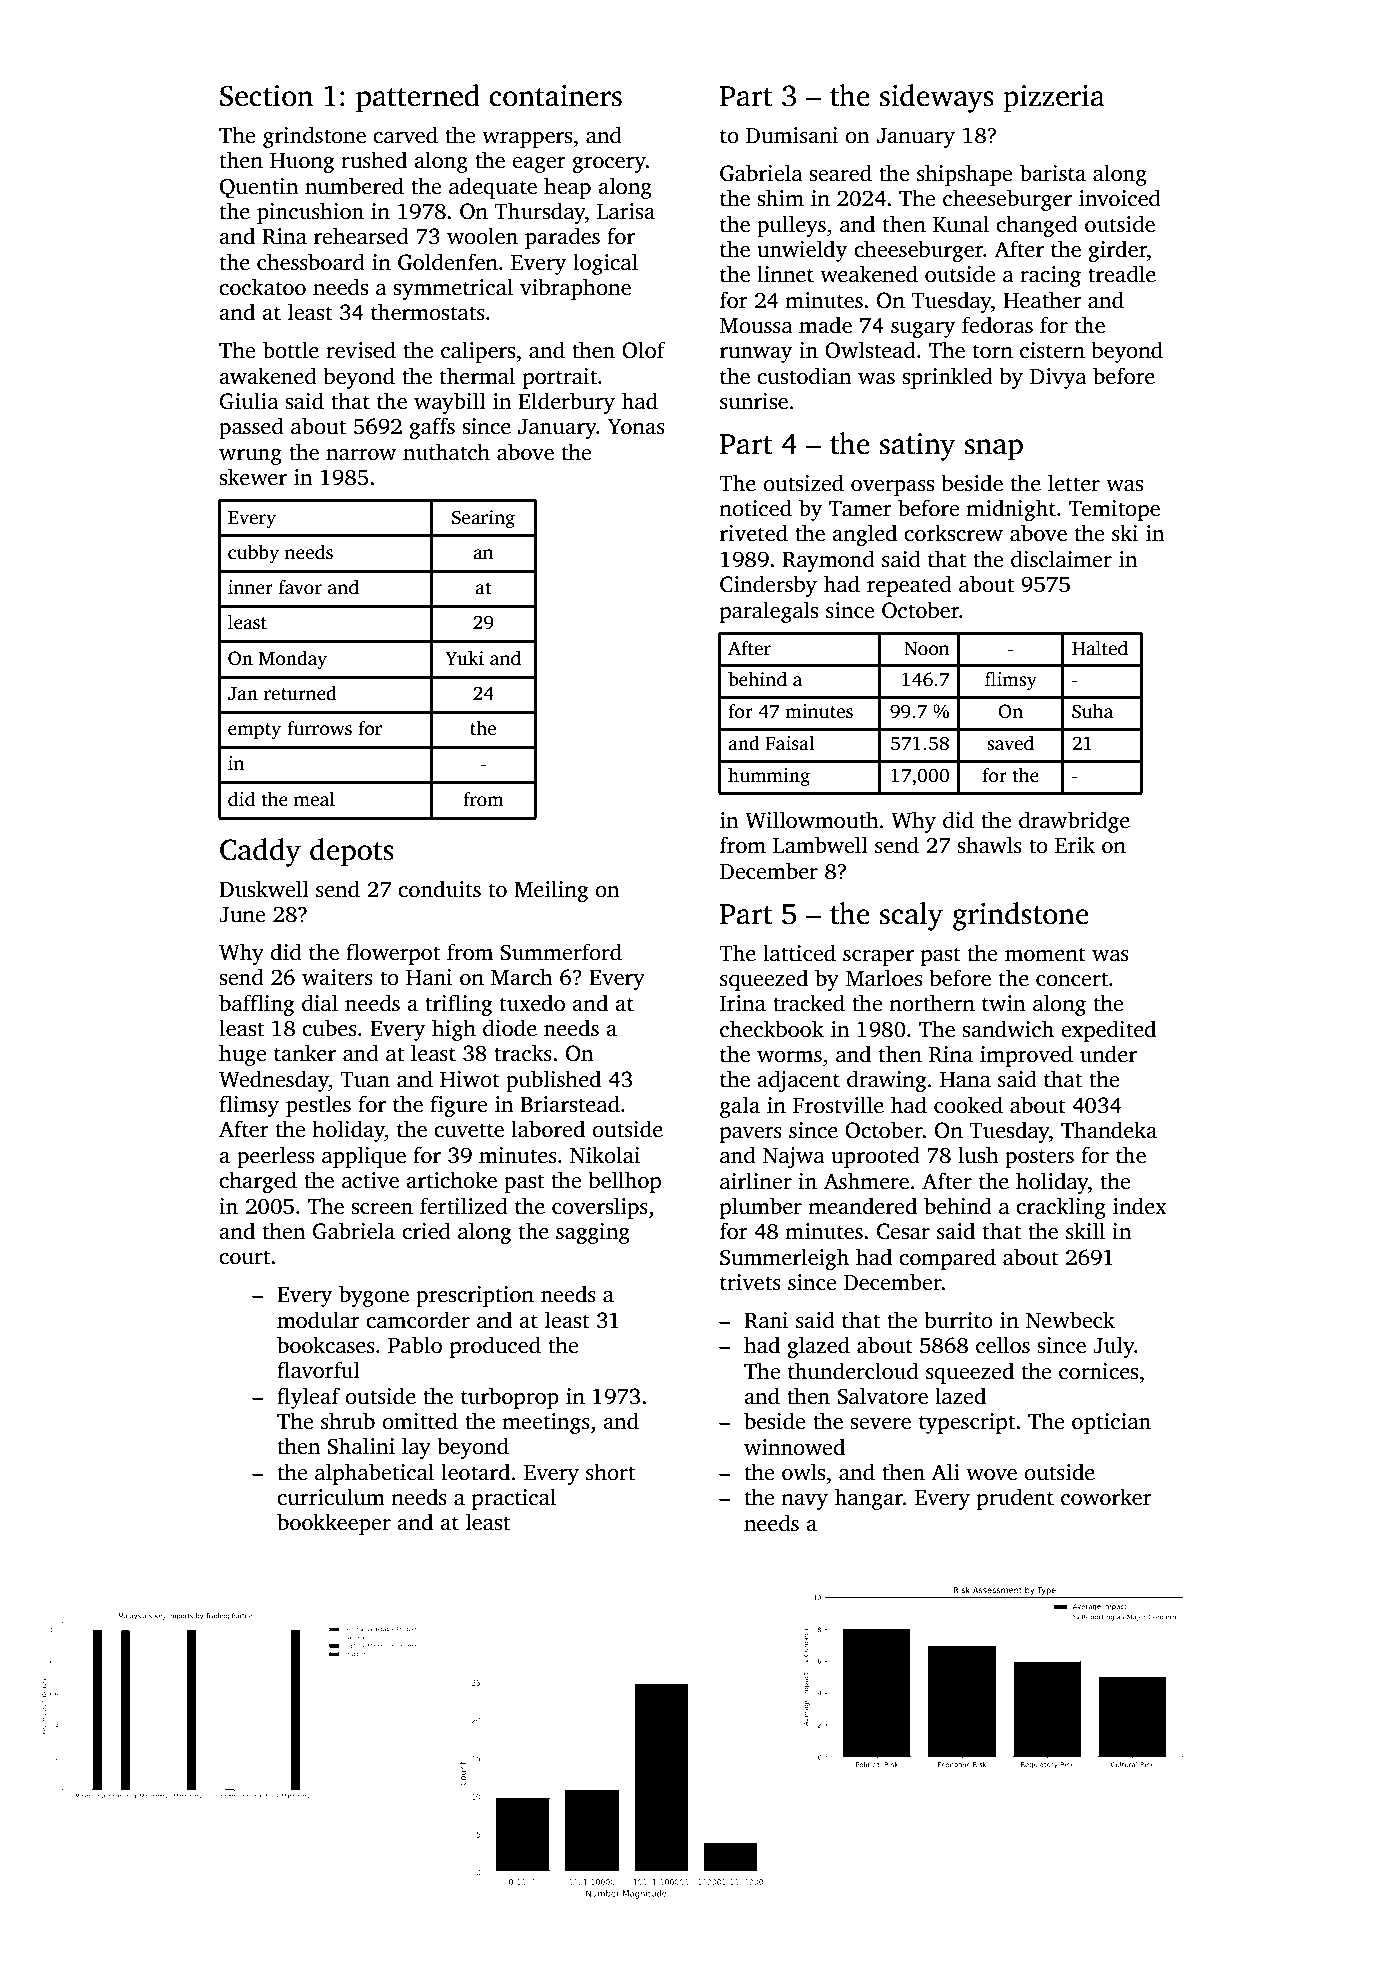  What do you see at coordinates (792, 135) in the screenshot?
I see `Dumisani` at bounding box center [792, 135].
